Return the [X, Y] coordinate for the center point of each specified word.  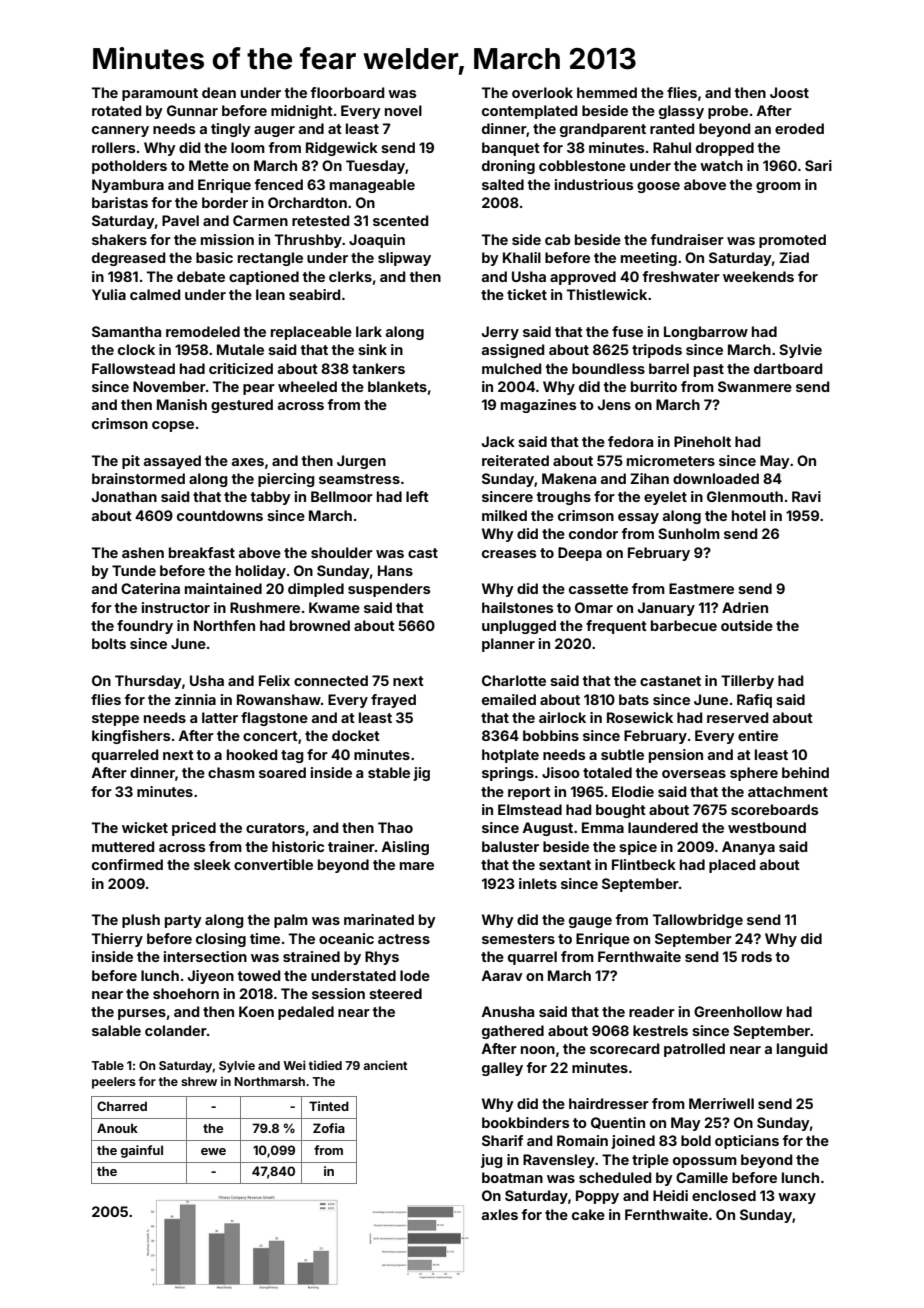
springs [508, 774]
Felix [274, 680]
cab [557, 239]
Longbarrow [706, 333]
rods [757, 956]
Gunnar [192, 110]
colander [176, 1030]
